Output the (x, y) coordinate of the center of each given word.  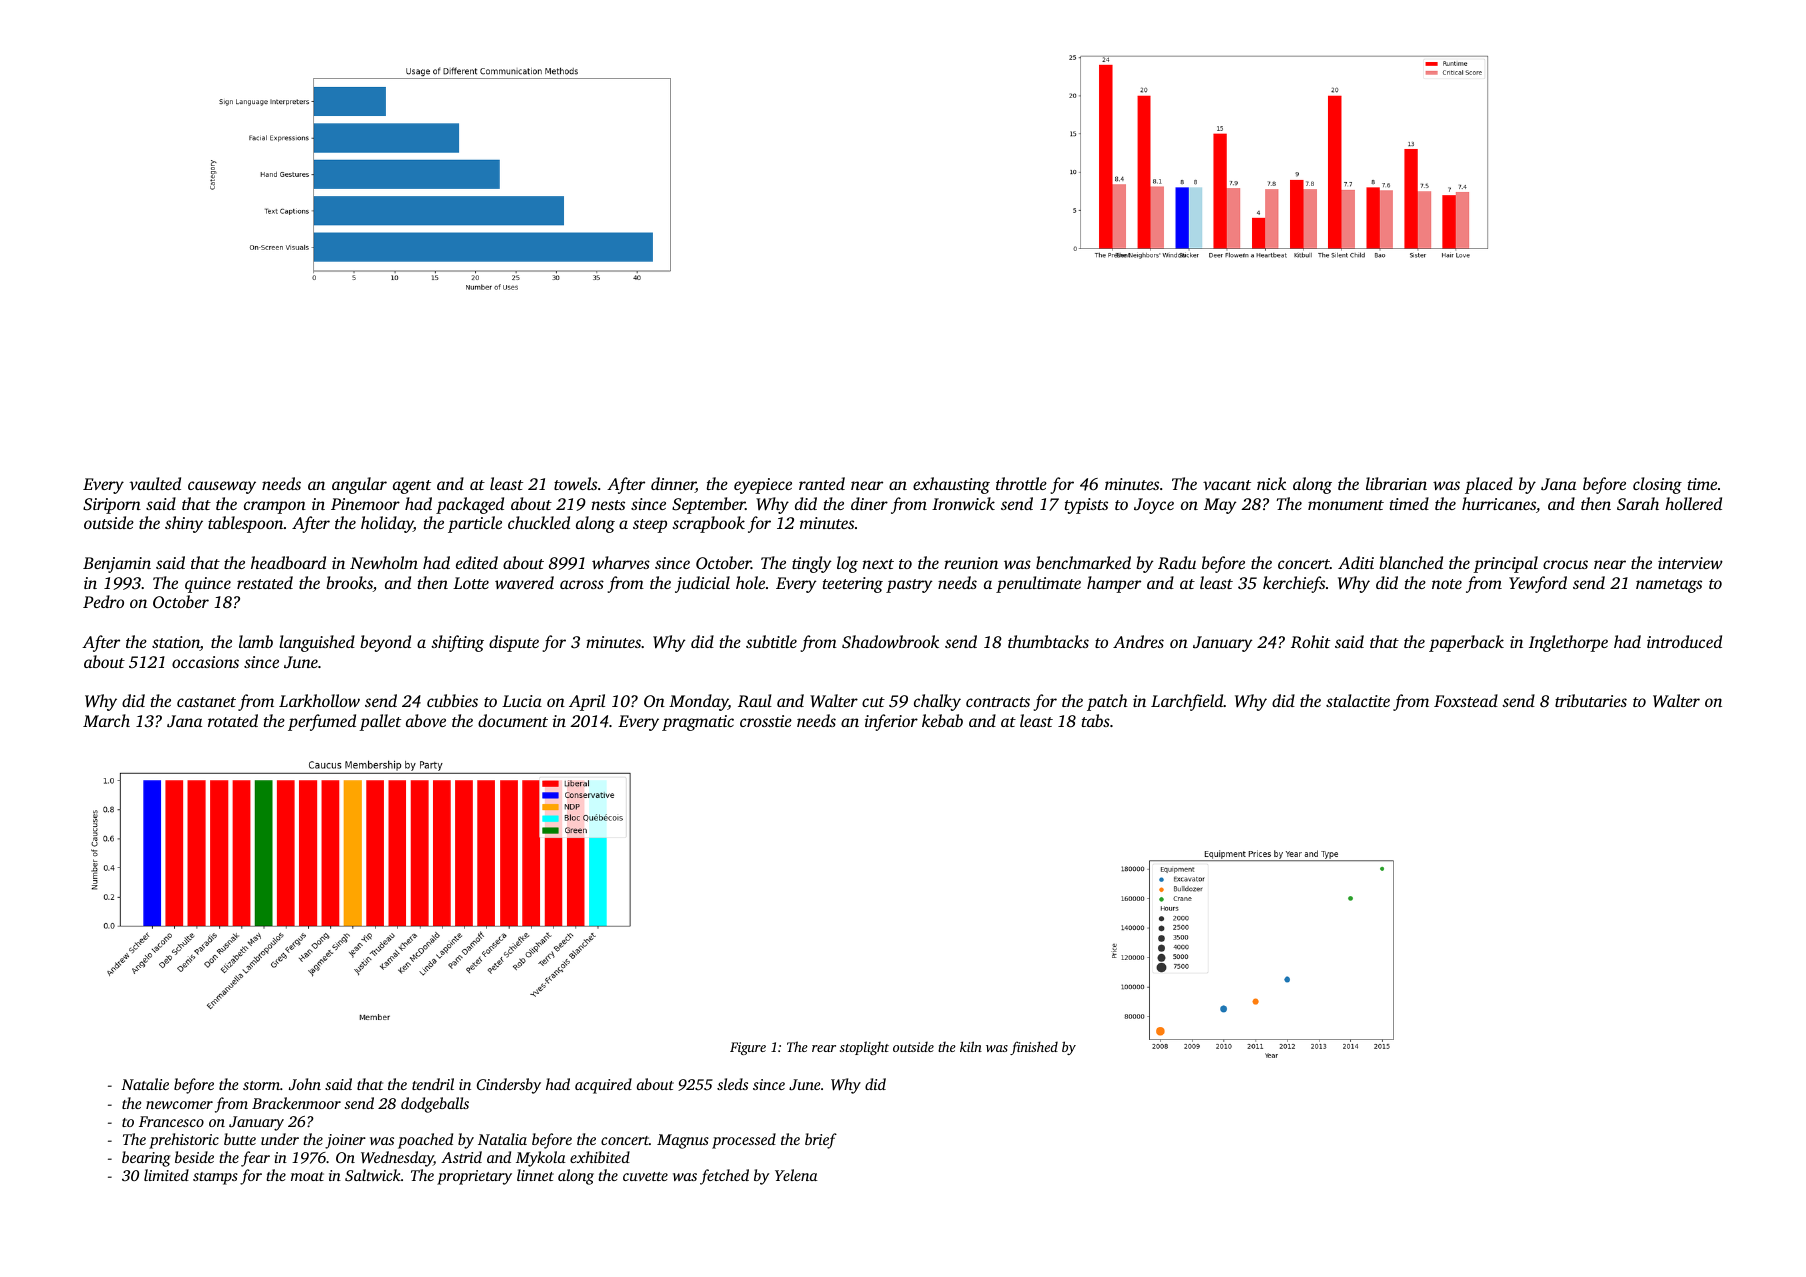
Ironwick (963, 503)
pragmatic (698, 723)
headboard (288, 562)
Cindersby (509, 1086)
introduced (1684, 641)
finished (1034, 1048)
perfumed (322, 722)
